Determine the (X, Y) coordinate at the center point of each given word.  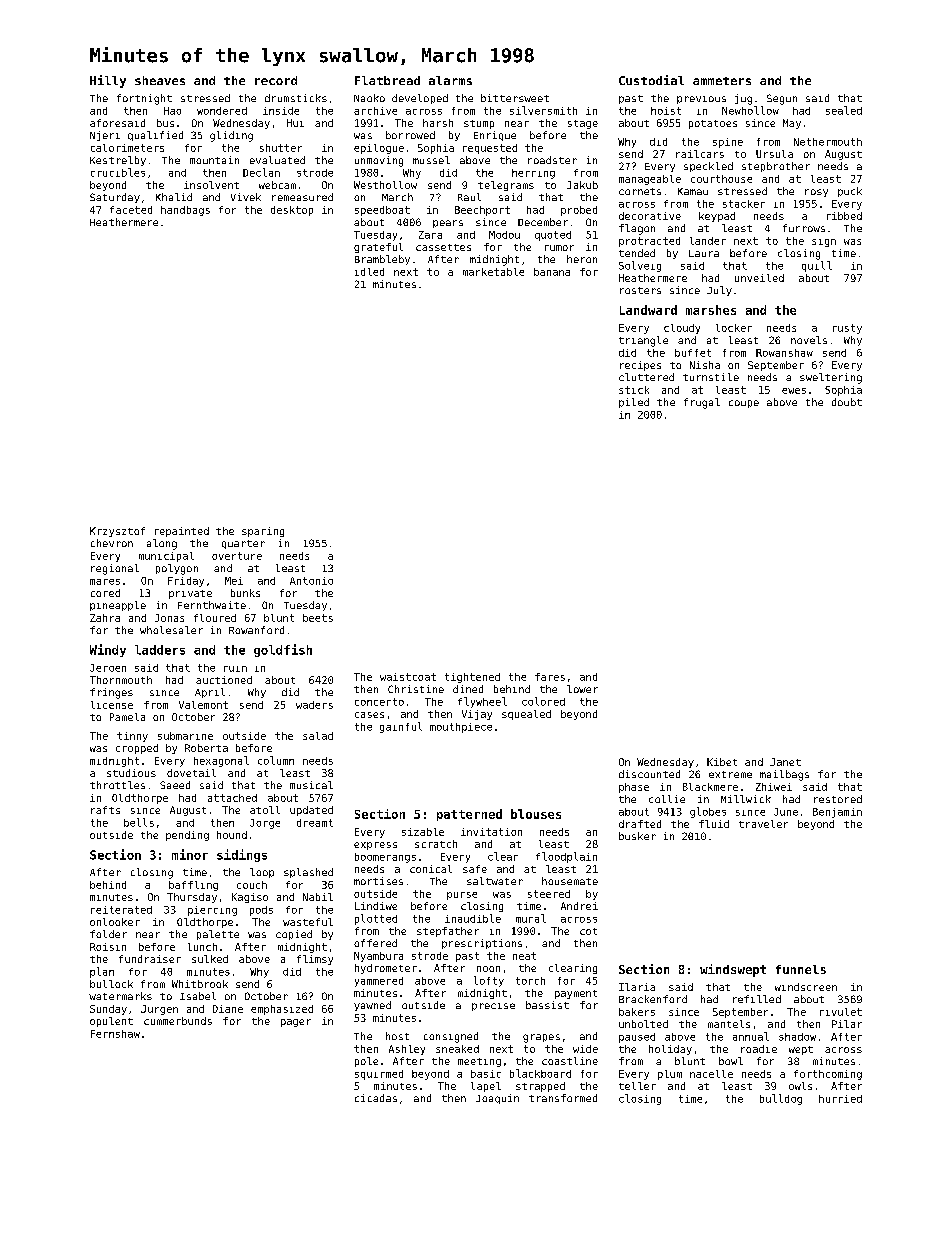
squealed (526, 715)
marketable (493, 272)
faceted (131, 210)
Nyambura (378, 957)
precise (493, 1007)
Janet (785, 762)
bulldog (781, 1099)
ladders (160, 650)
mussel (431, 160)
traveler (763, 824)
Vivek (246, 197)
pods (261, 911)
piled (634, 403)
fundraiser (150, 959)
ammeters (722, 81)
